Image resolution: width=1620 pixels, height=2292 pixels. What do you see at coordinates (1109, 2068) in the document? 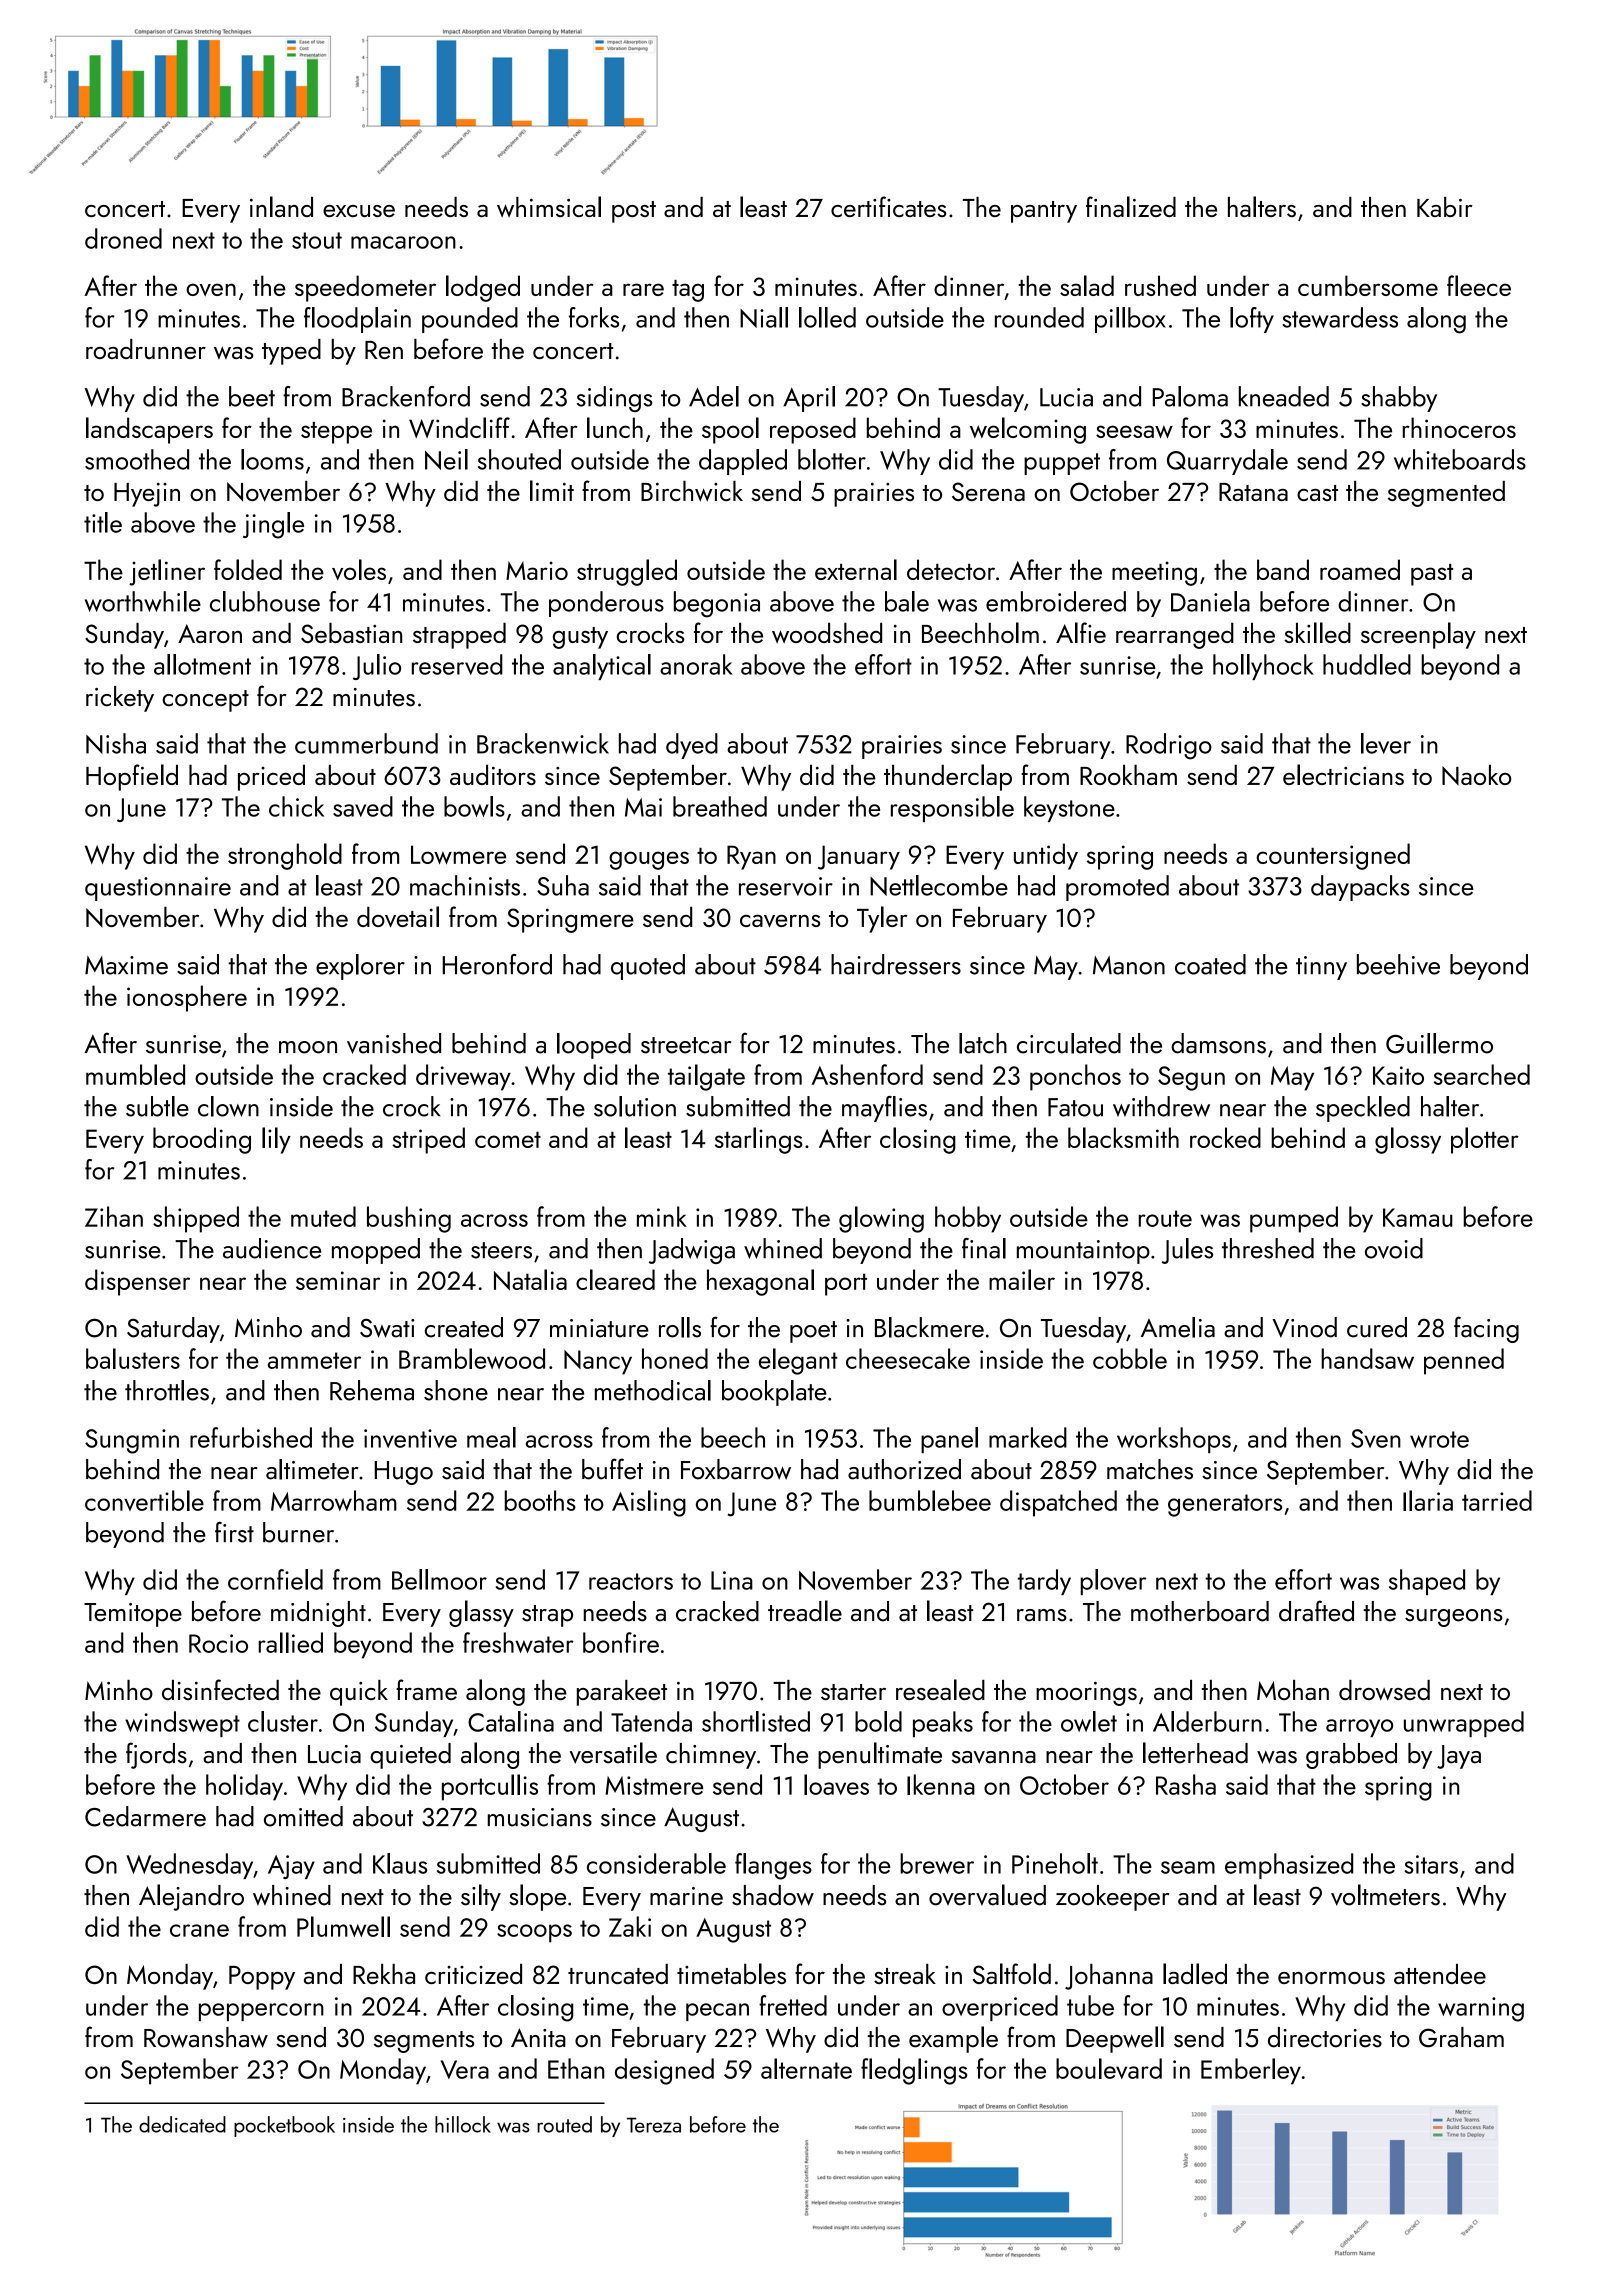
I see `boulevard` at bounding box center [1109, 2068].
